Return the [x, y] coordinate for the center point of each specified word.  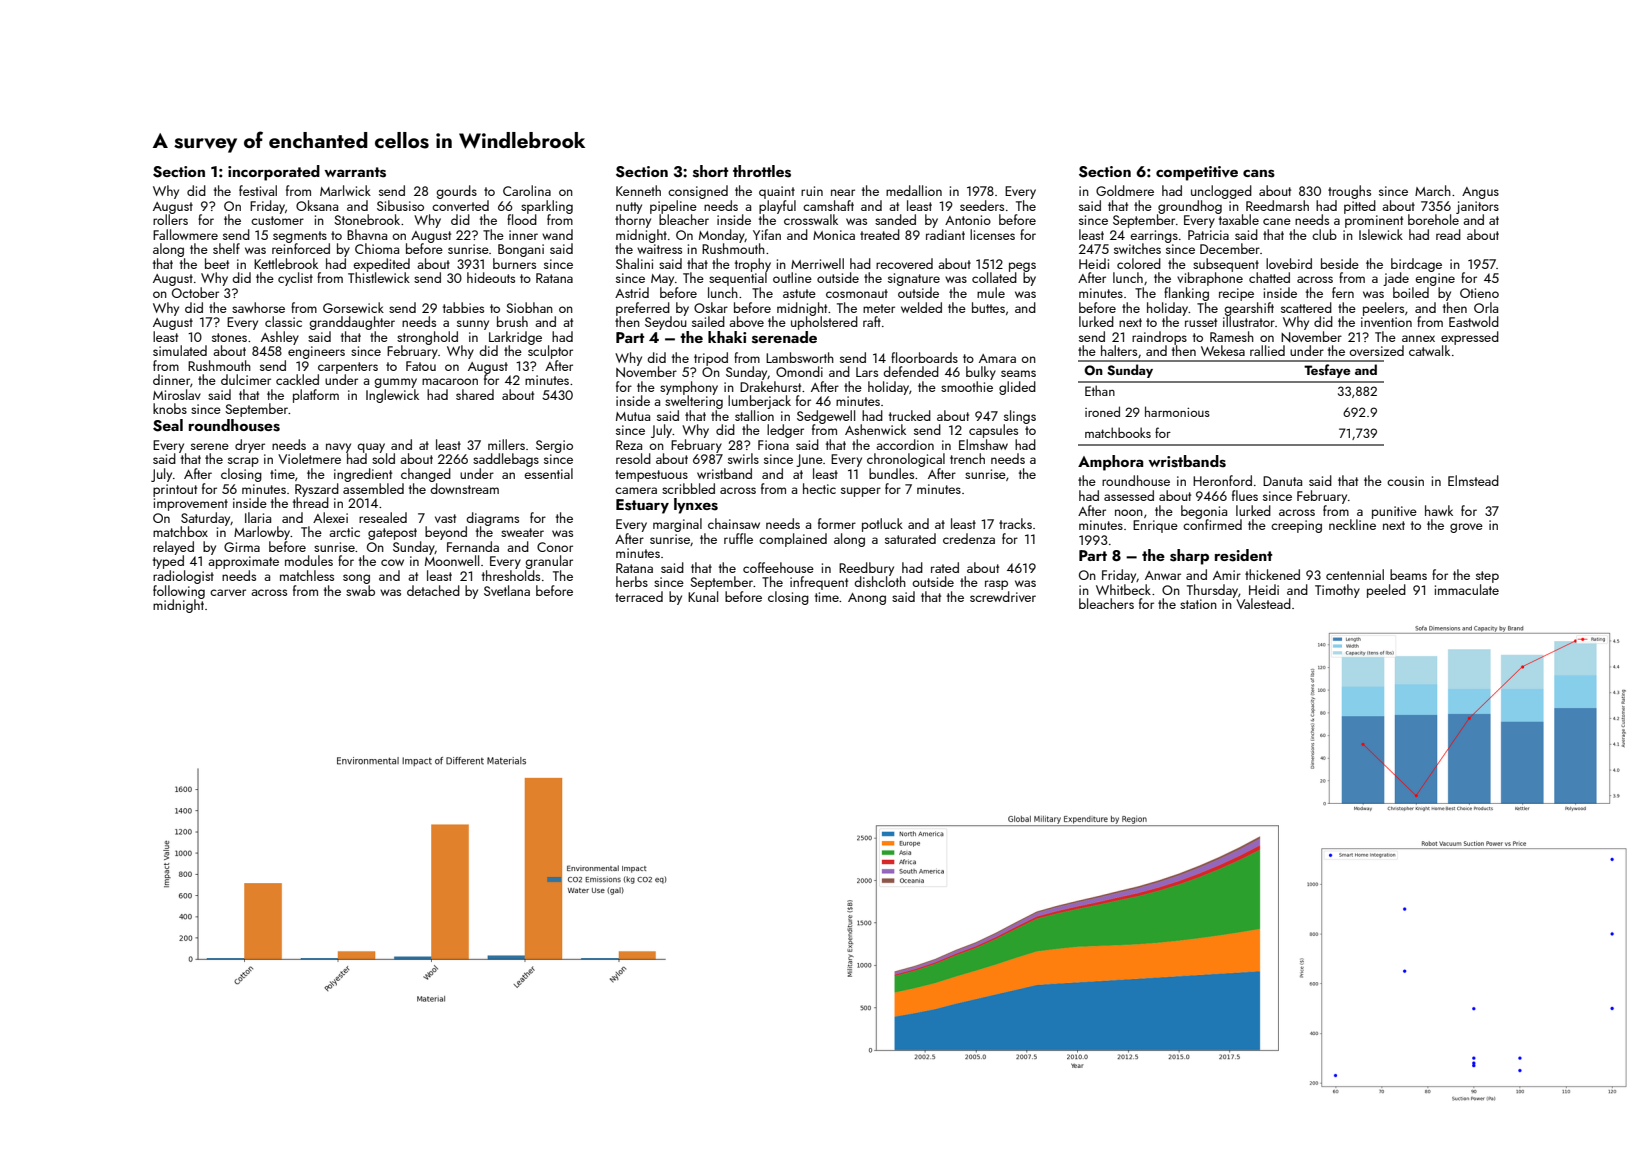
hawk [1439, 510]
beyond [446, 533]
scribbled [688, 488]
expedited [381, 265]
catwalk [1429, 350]
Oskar [711, 307]
